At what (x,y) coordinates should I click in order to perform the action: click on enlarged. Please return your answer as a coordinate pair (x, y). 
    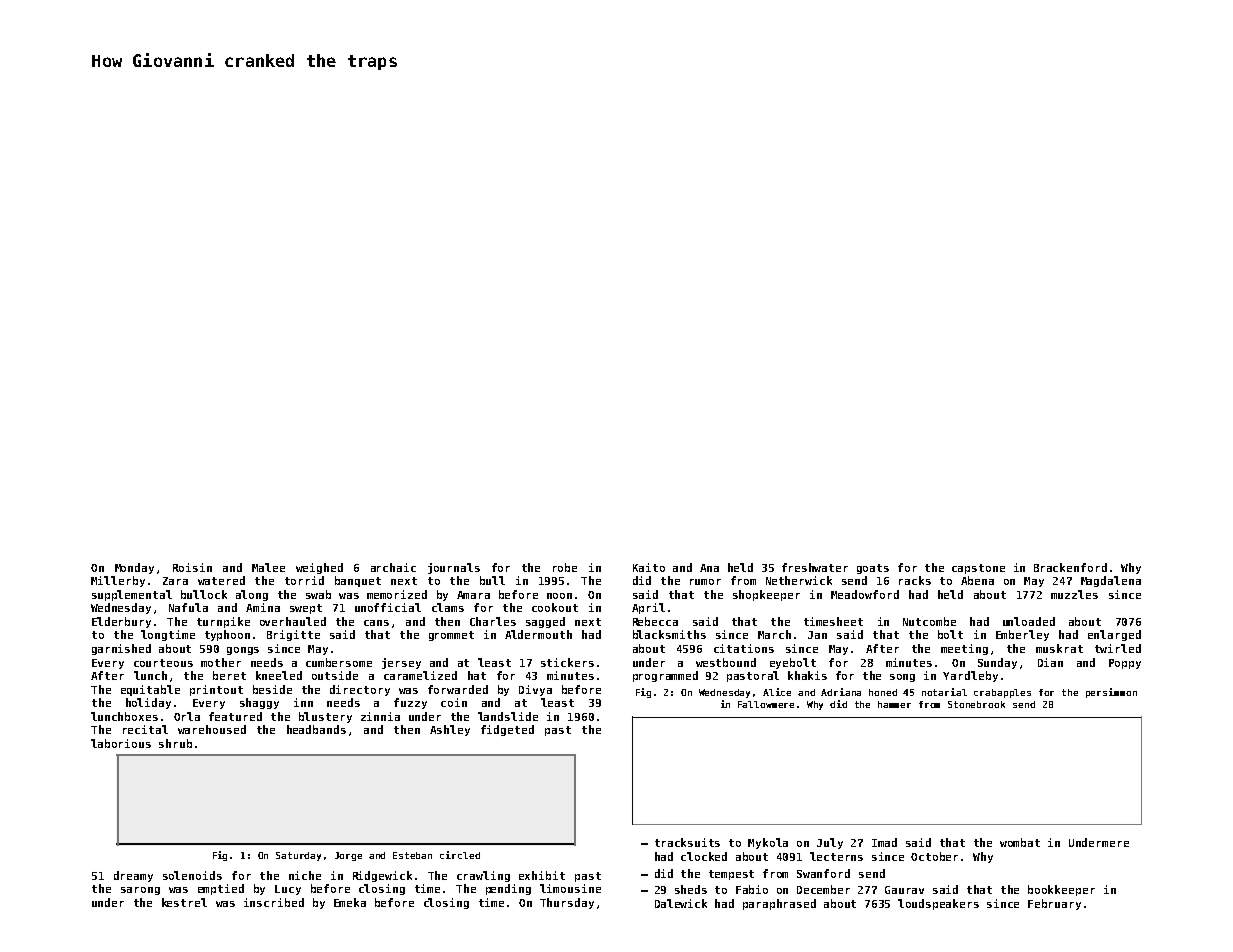
    Looking at the image, I should click on (1114, 635).
